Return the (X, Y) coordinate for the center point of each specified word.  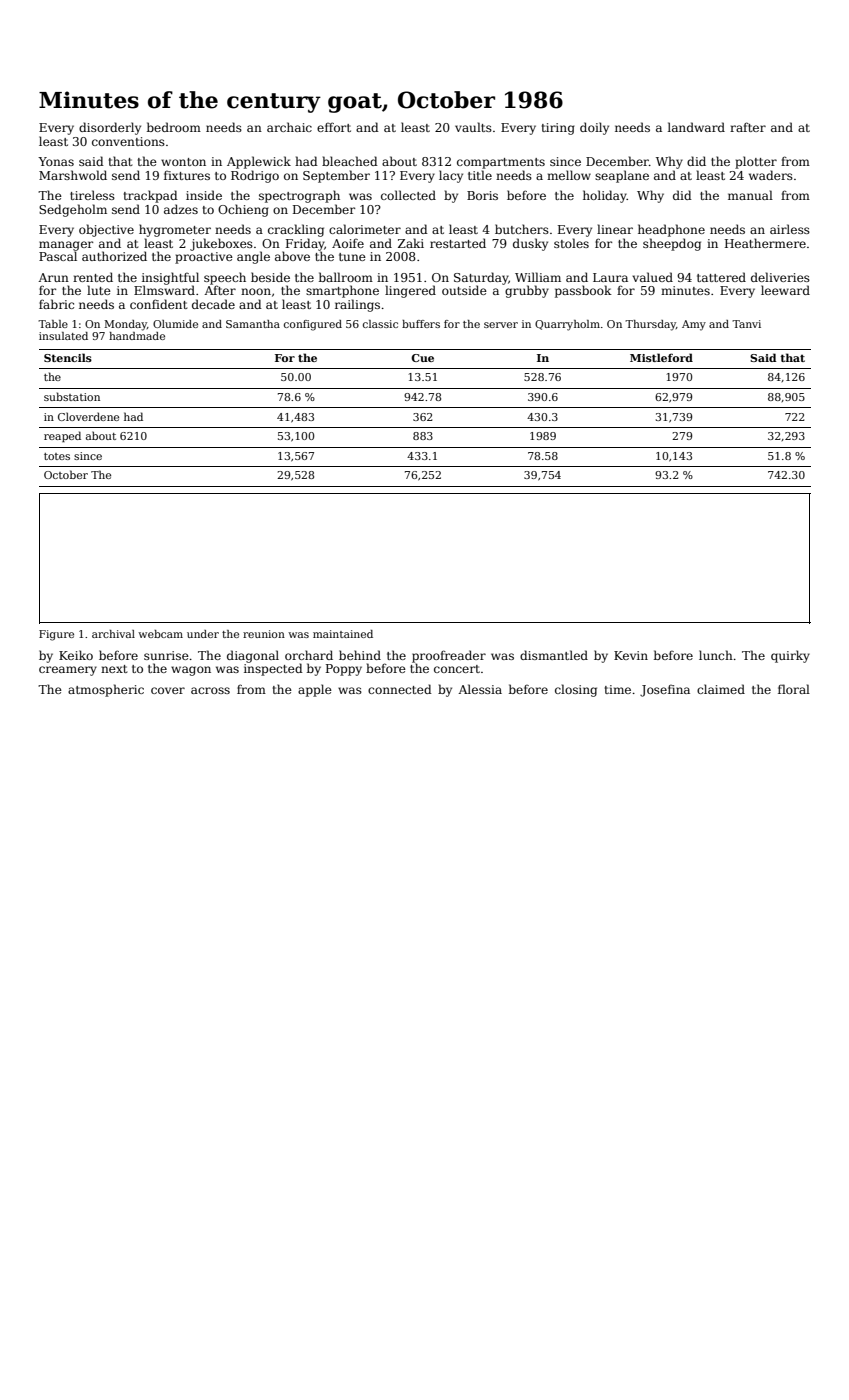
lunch (716, 655)
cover (168, 690)
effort (334, 127)
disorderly (110, 128)
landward (696, 127)
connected (400, 689)
